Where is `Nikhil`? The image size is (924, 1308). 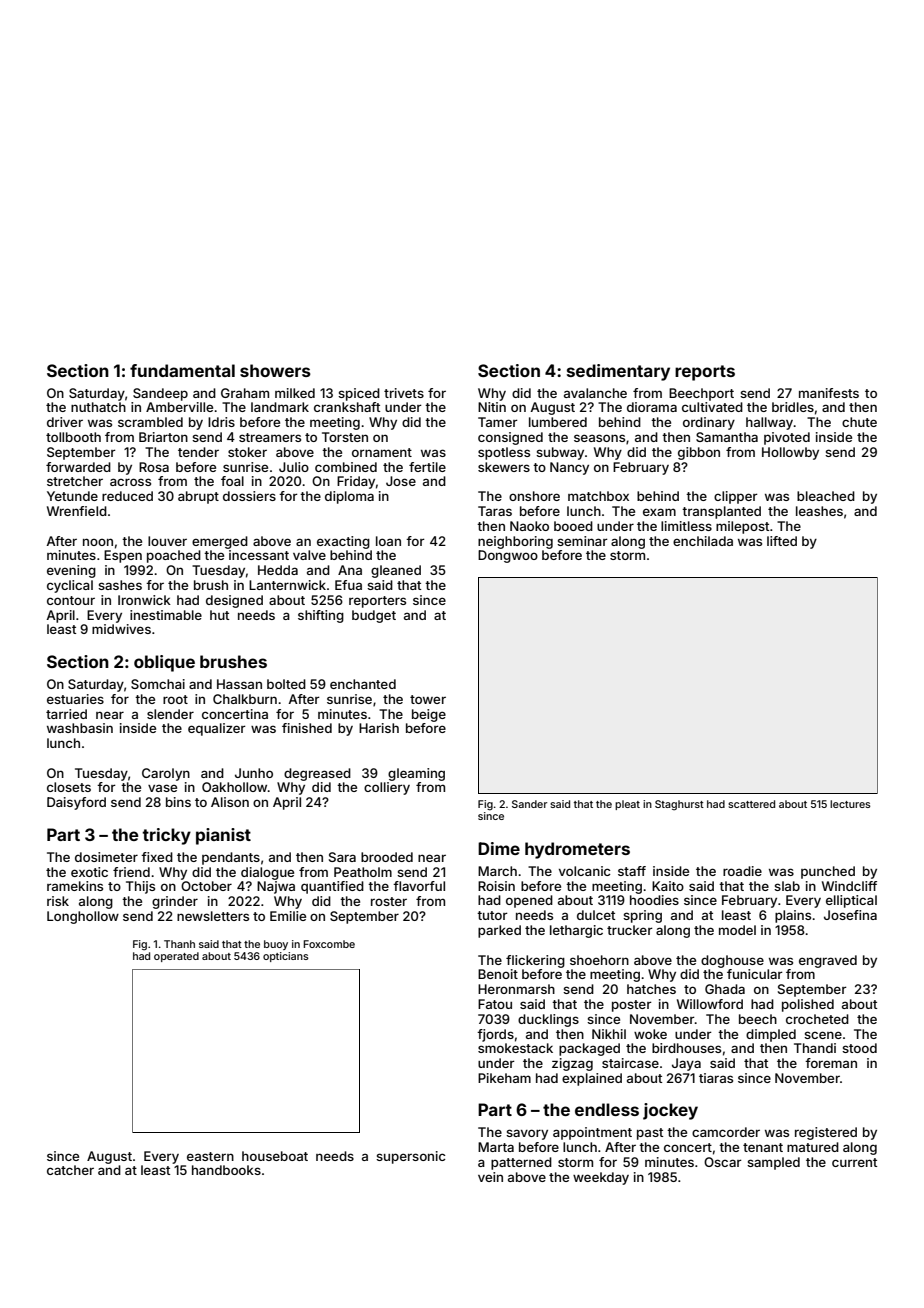
Nikhil is located at coordinates (609, 1034).
